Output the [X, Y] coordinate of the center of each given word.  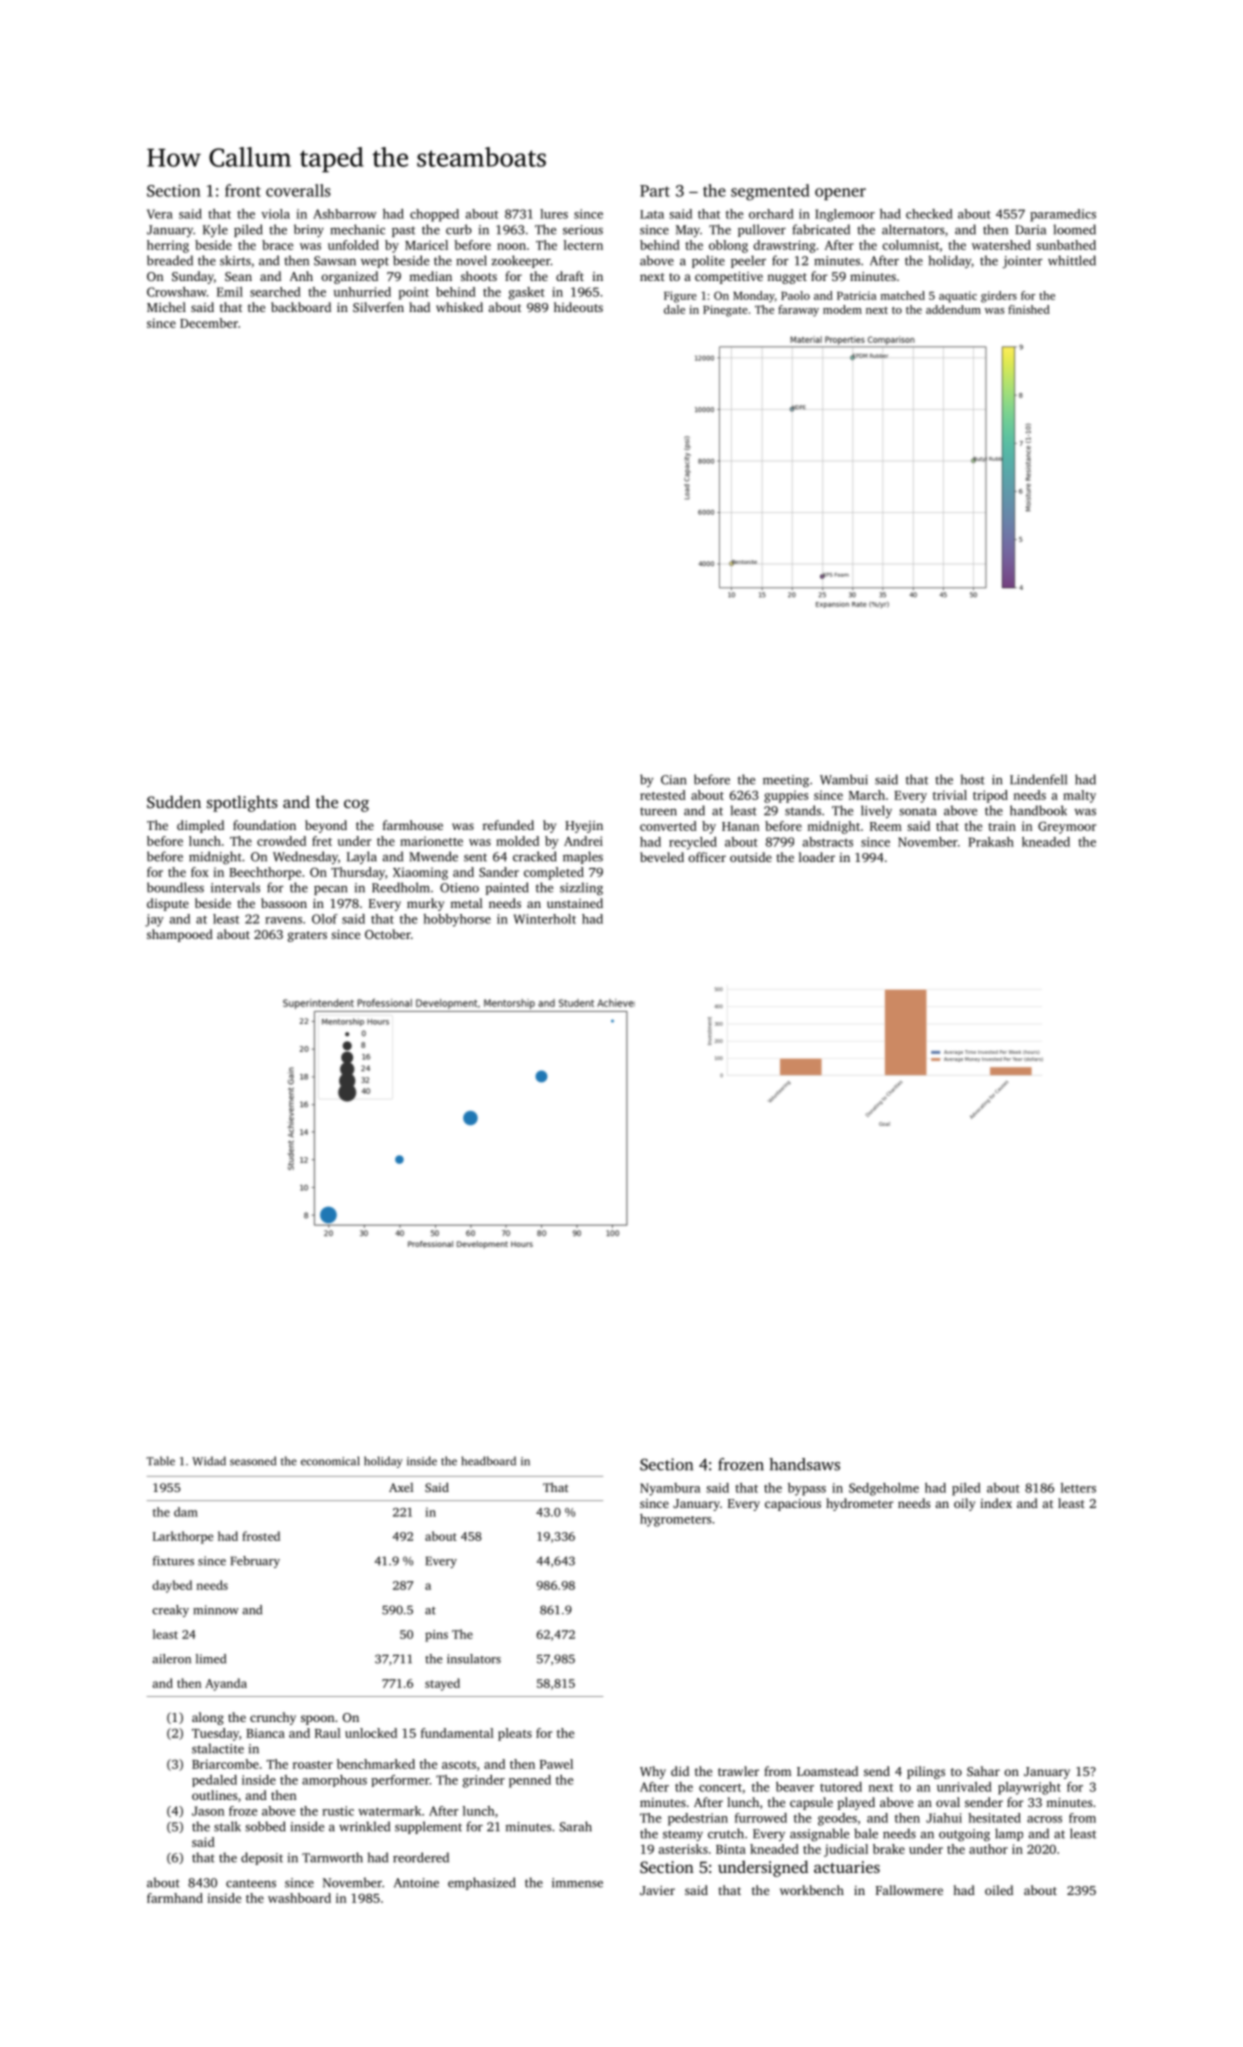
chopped [434, 215]
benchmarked [376, 1764]
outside [751, 857]
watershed [1001, 245]
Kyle [215, 230]
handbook [1038, 810]
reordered [421, 1857]
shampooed [180, 935]
